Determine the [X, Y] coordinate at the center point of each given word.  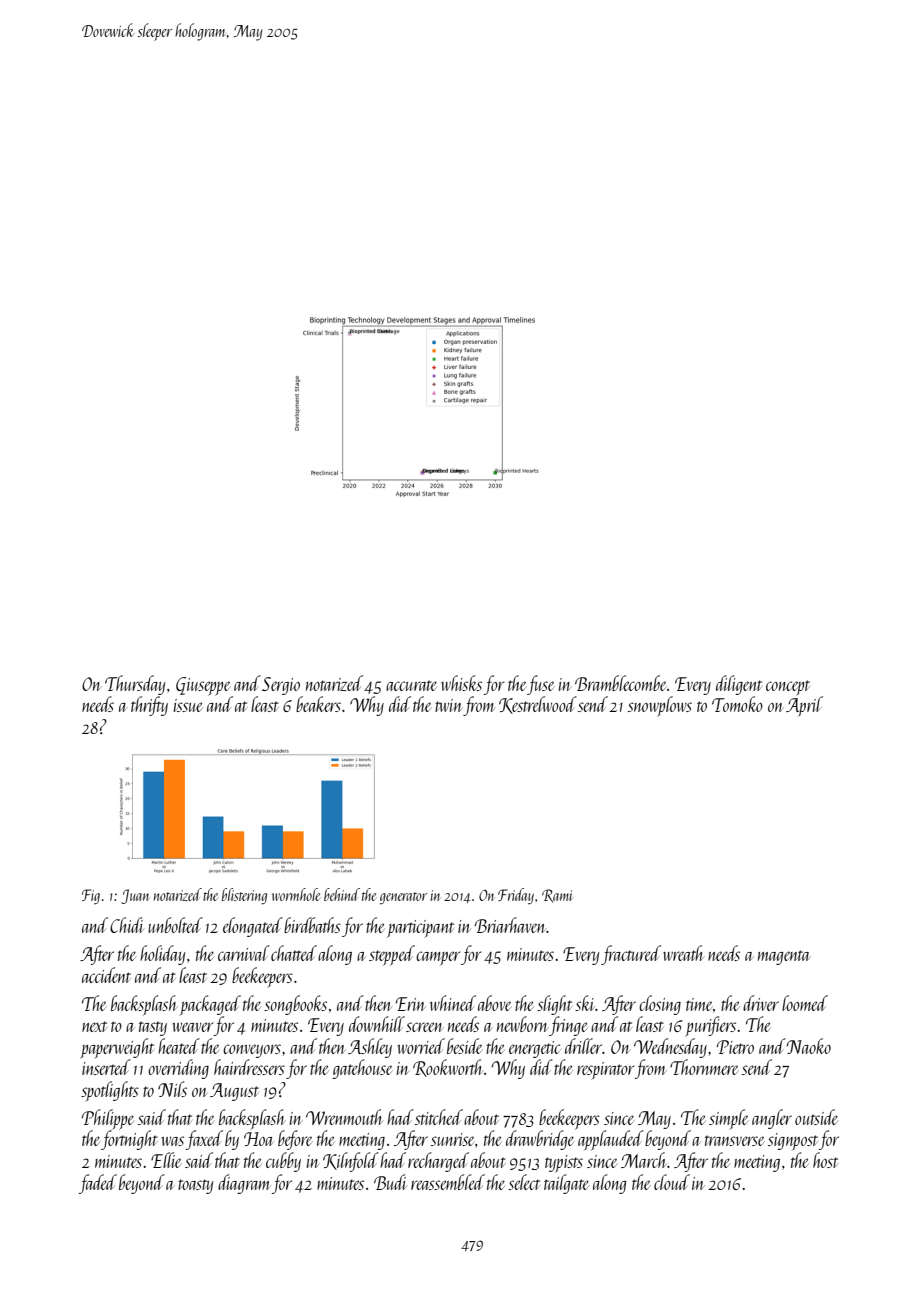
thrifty [149, 706]
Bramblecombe [621, 683]
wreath [683, 953]
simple [729, 1119]
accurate [411, 685]
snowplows [660, 706]
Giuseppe [203, 686]
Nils [172, 1089]
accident [106, 975]
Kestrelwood [538, 705]
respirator [606, 1071]
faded [97, 1184]
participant [420, 929]
